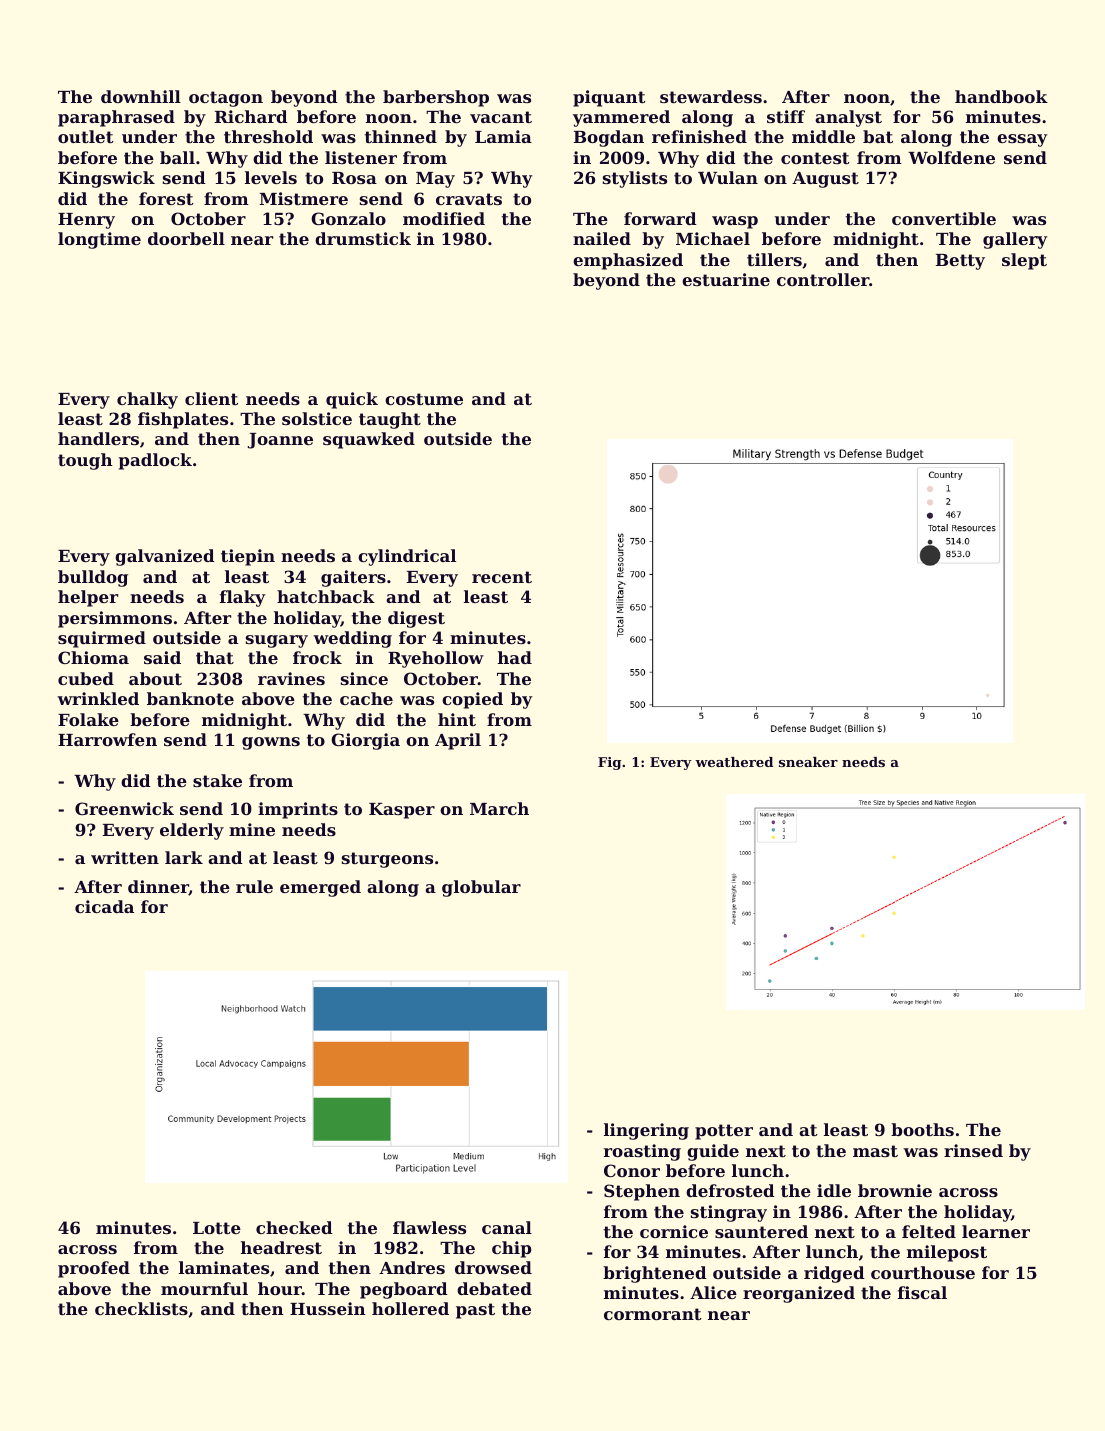  What do you see at coordinates (217, 1228) in the document?
I see `Lotte` at bounding box center [217, 1228].
